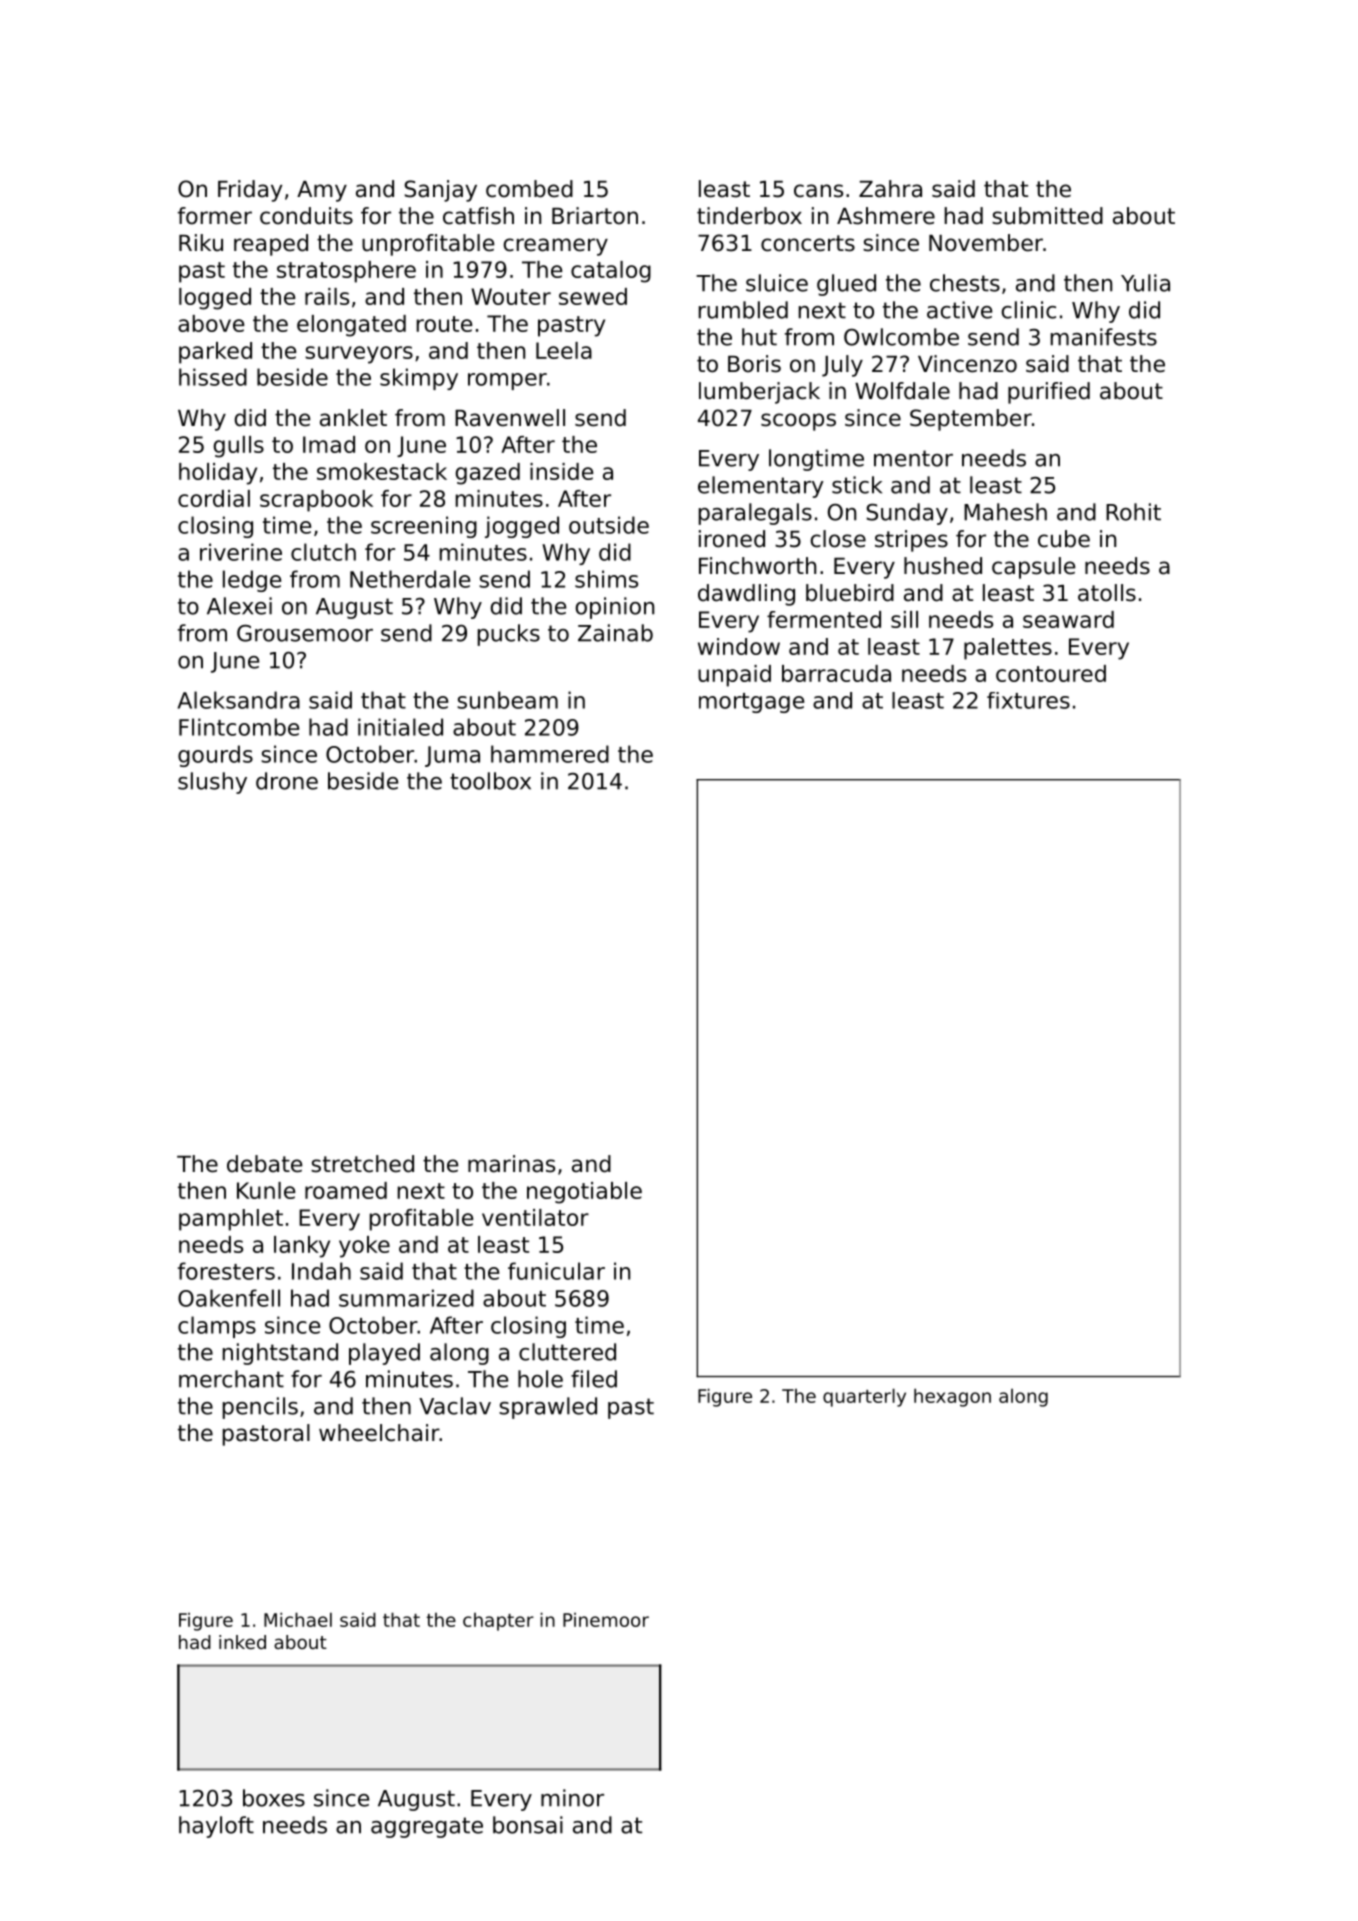  What do you see at coordinates (216, 1827) in the image?
I see `hayloft` at bounding box center [216, 1827].
